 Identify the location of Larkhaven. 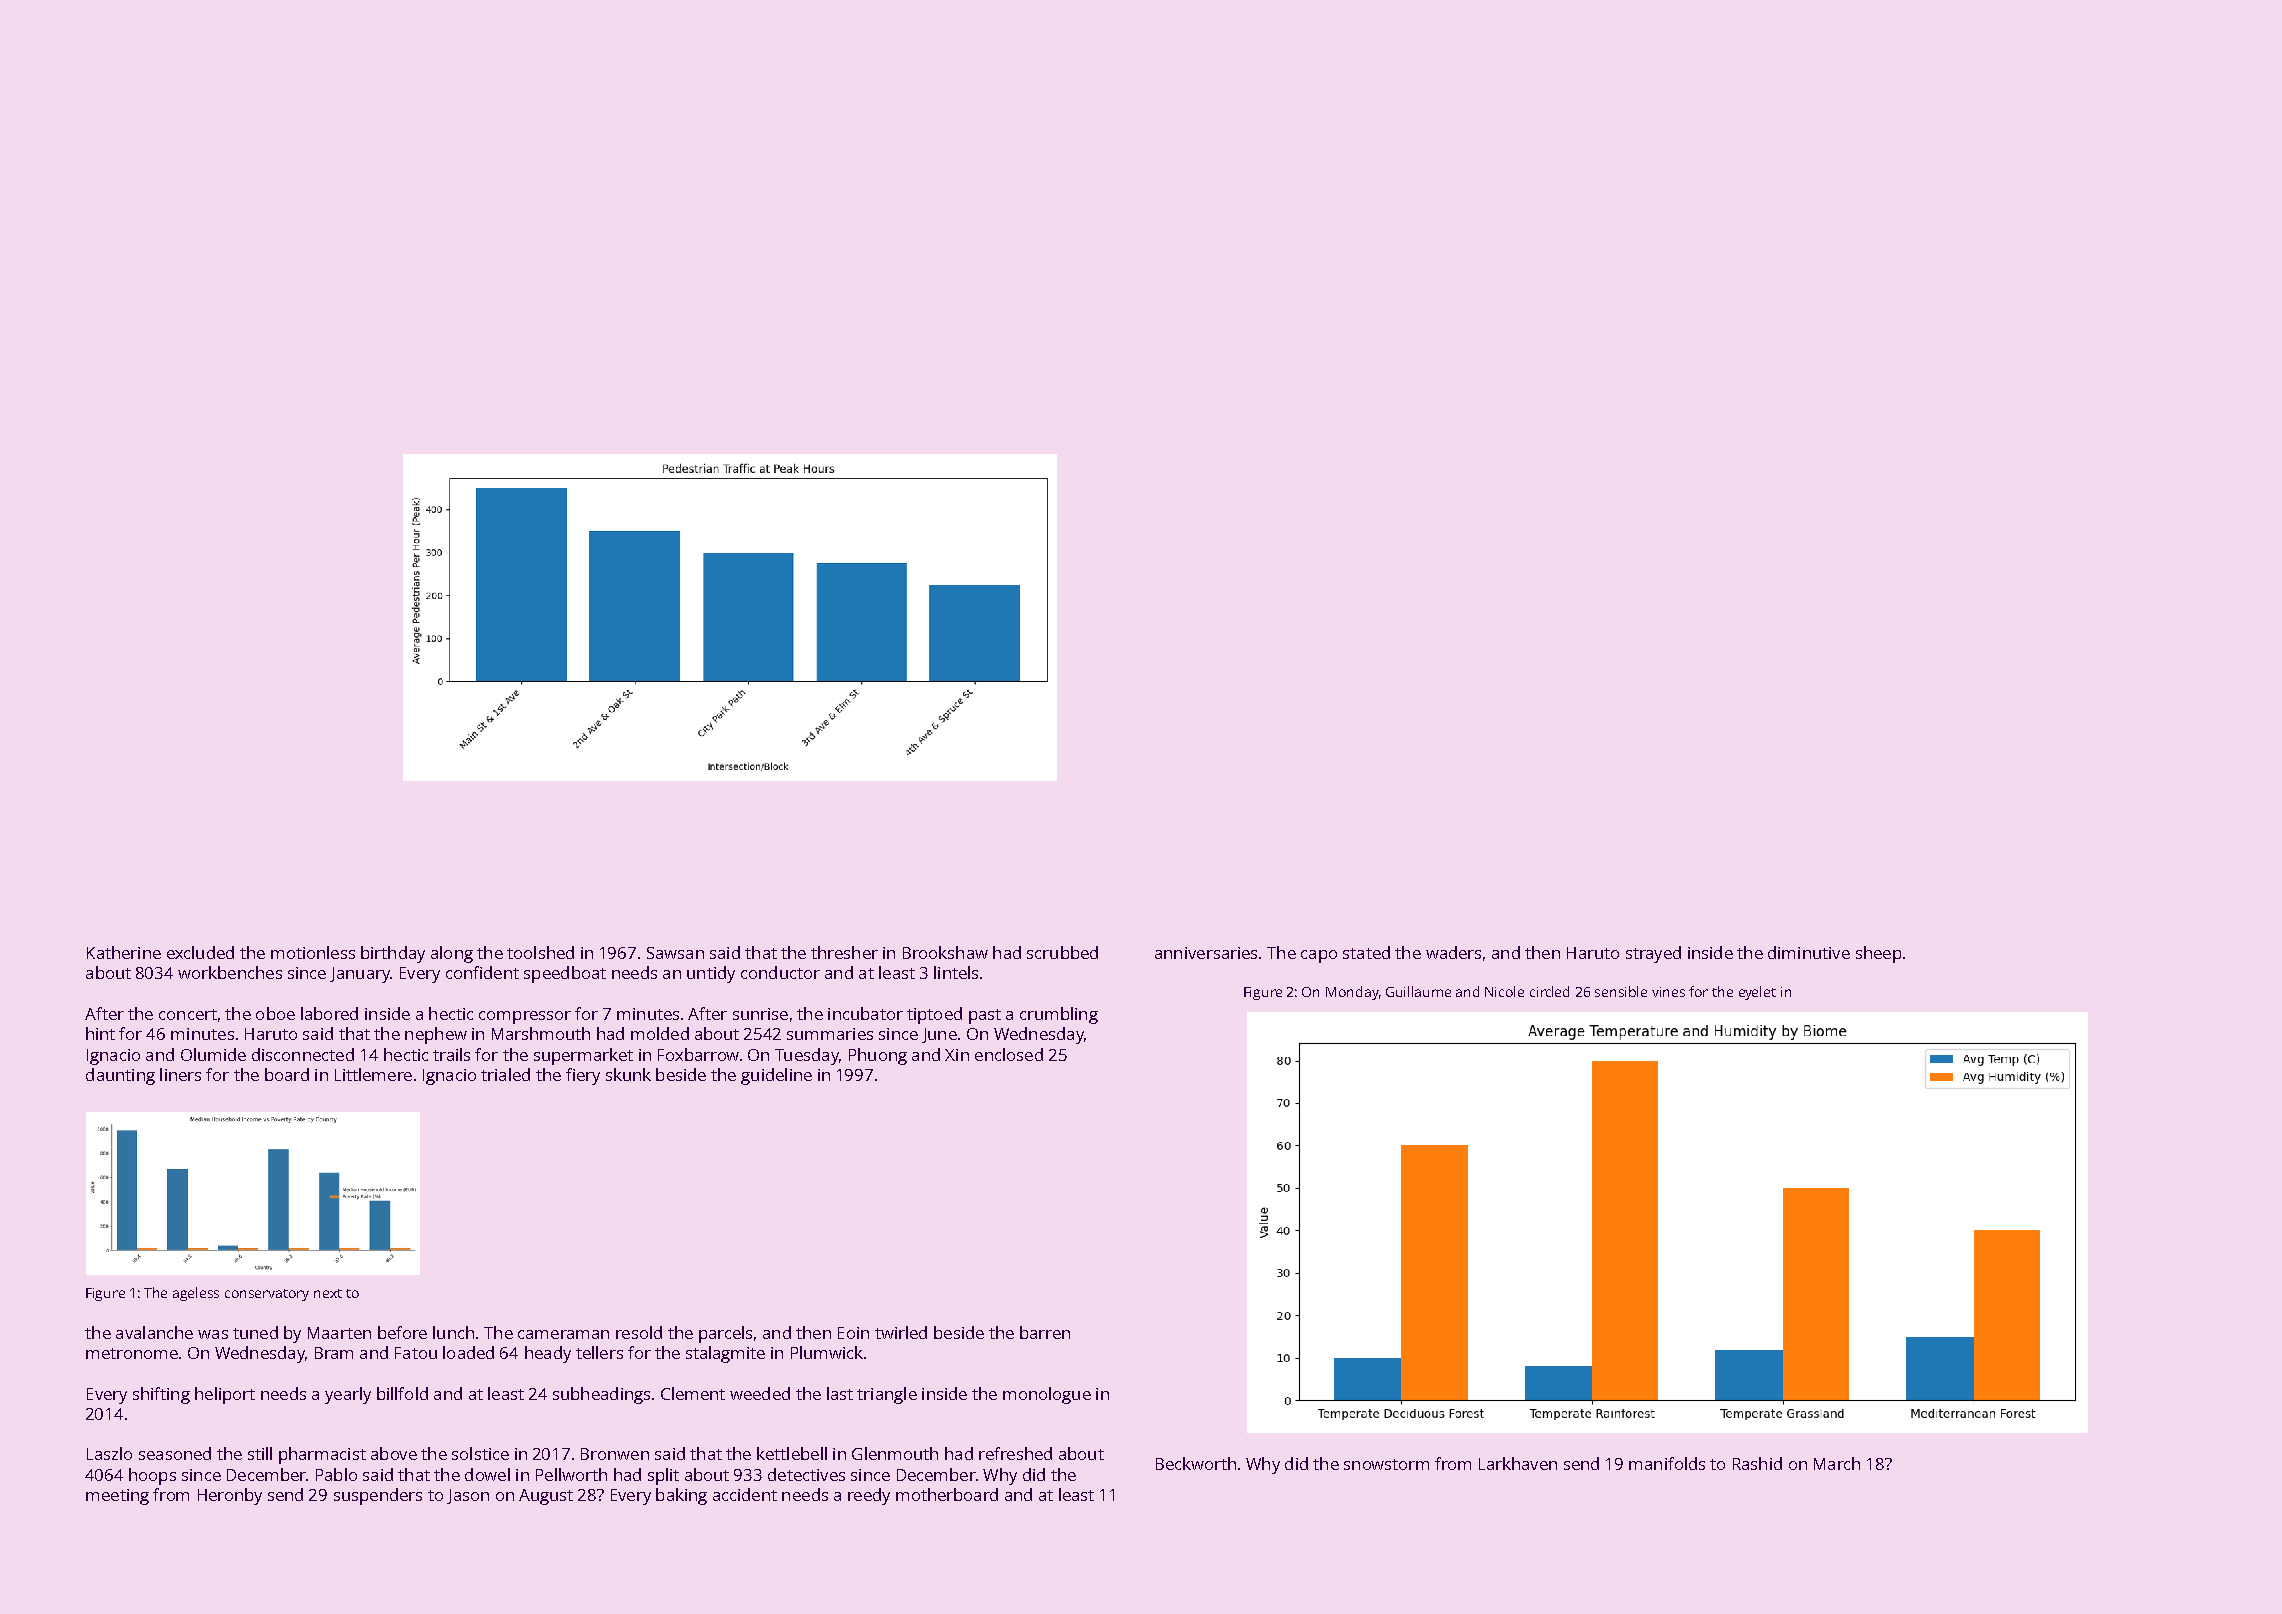
(1518, 1463).
